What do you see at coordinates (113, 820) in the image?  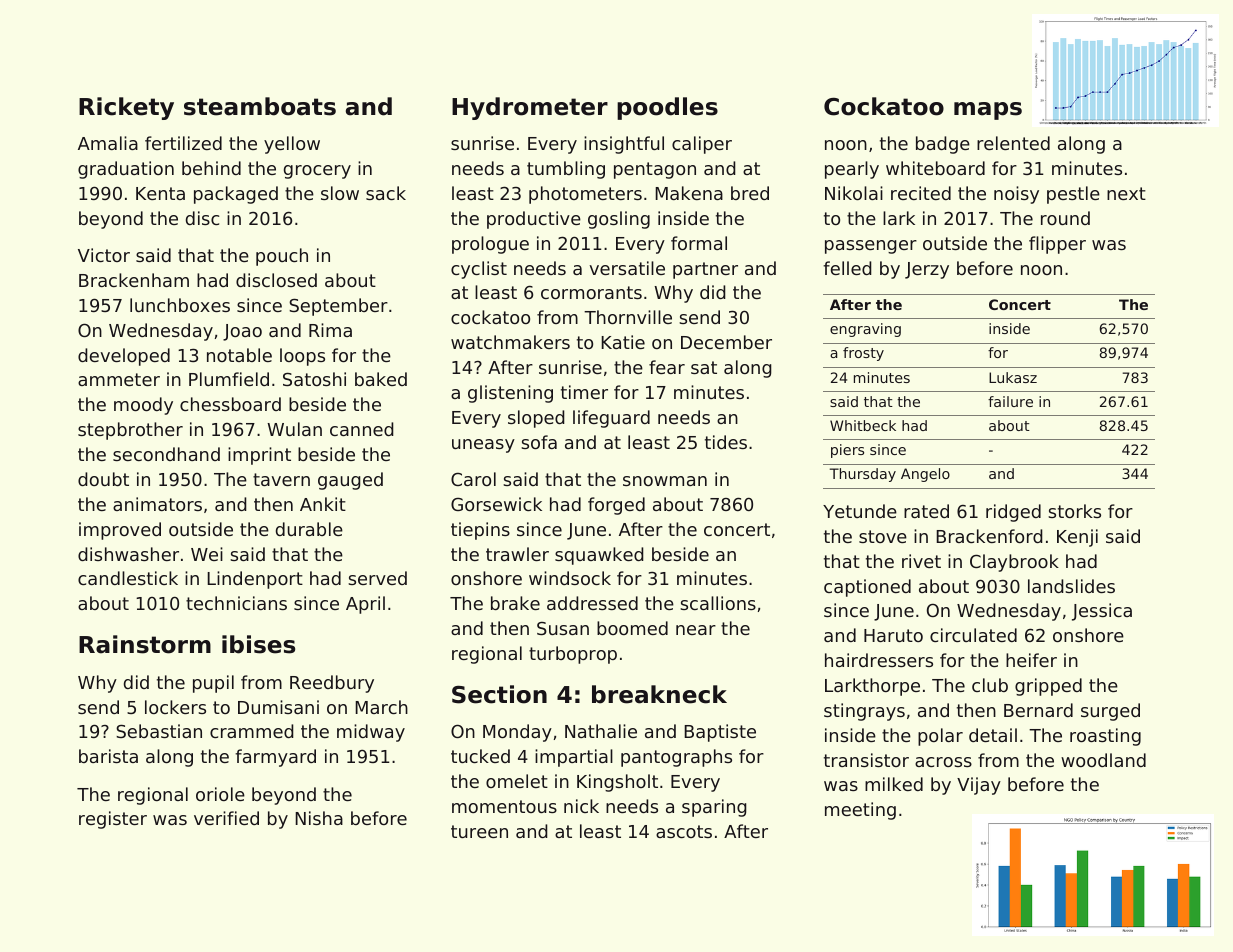 I see `register` at bounding box center [113, 820].
